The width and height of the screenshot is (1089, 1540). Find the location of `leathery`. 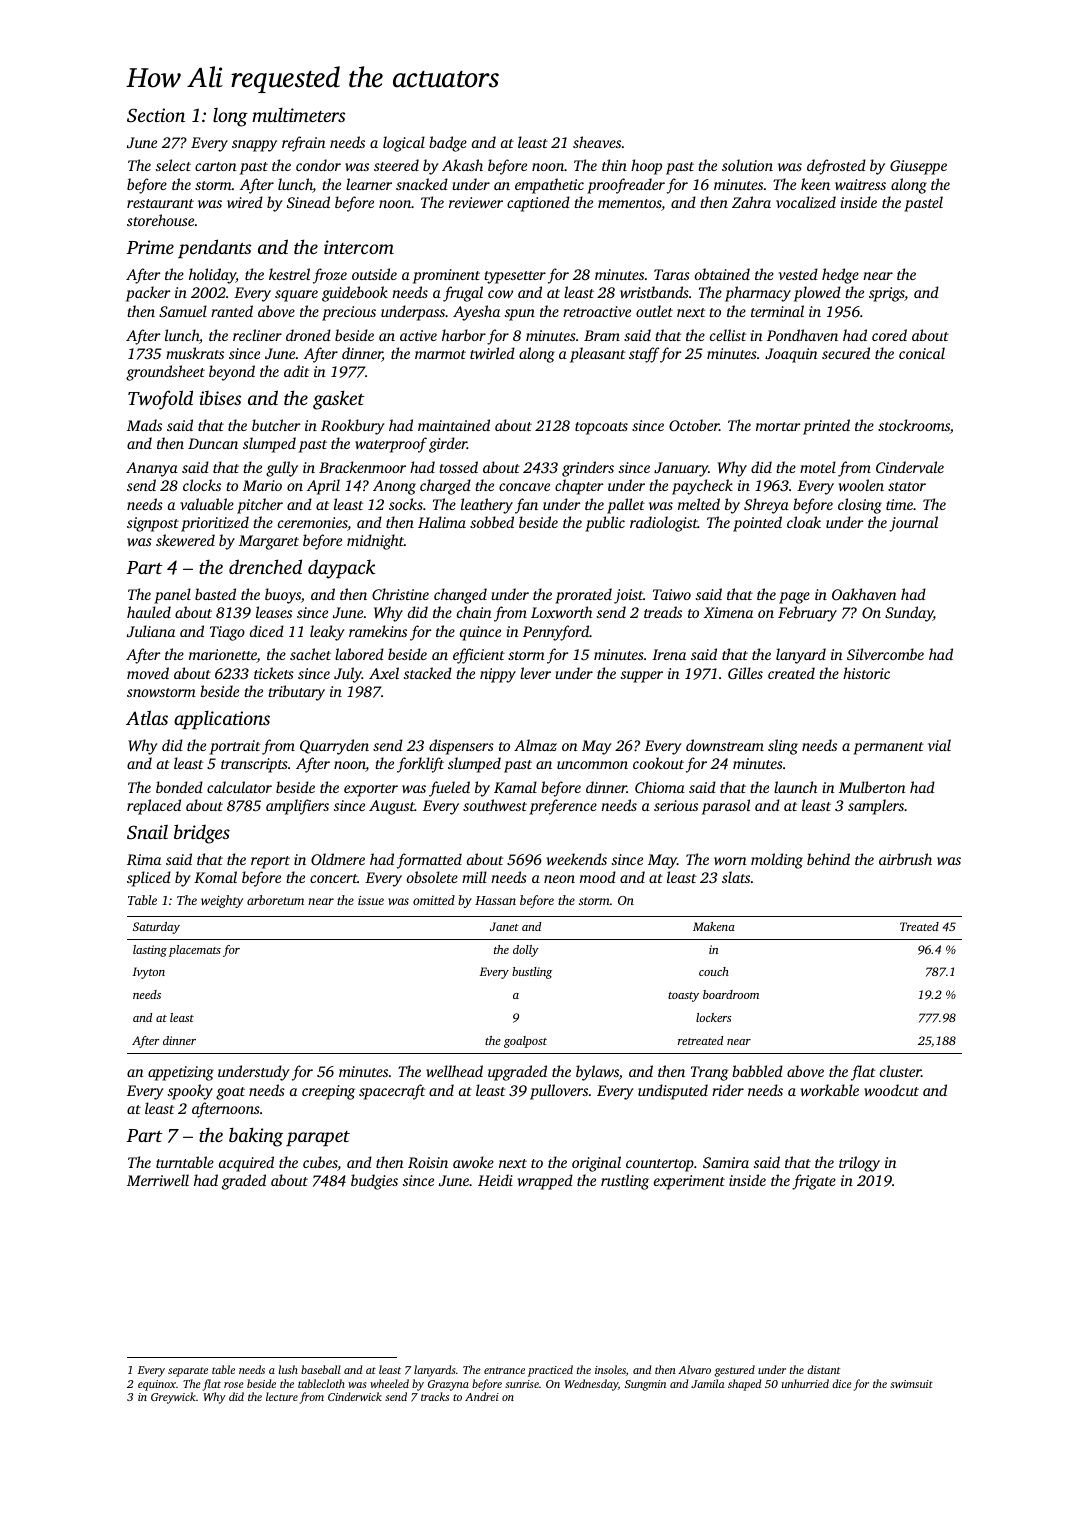

leathery is located at coordinates (487, 506).
